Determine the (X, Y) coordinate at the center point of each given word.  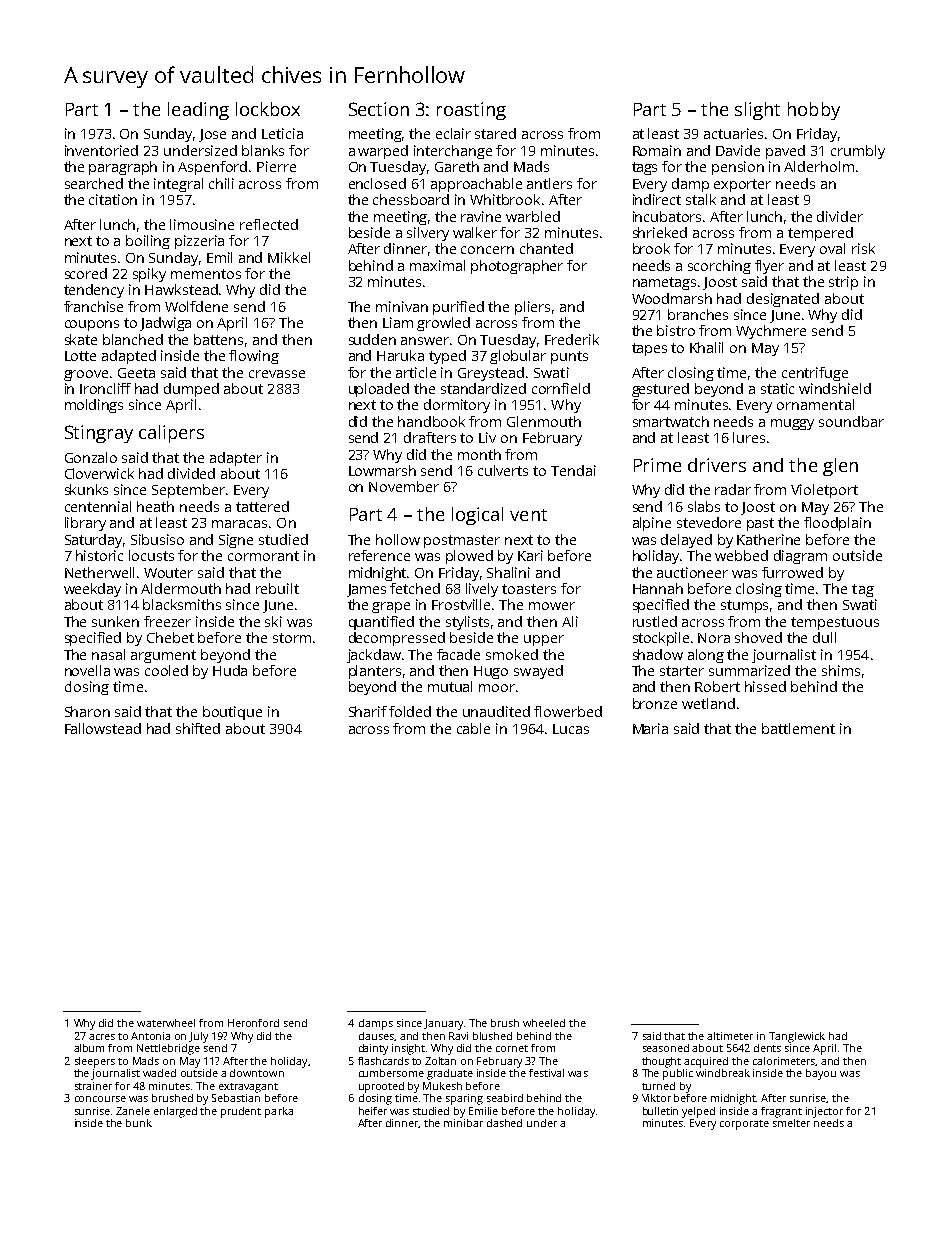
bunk (139, 1123)
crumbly (858, 152)
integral (178, 185)
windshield (835, 388)
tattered (262, 506)
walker (475, 232)
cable (473, 728)
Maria (650, 728)
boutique (232, 713)
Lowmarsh (382, 470)
